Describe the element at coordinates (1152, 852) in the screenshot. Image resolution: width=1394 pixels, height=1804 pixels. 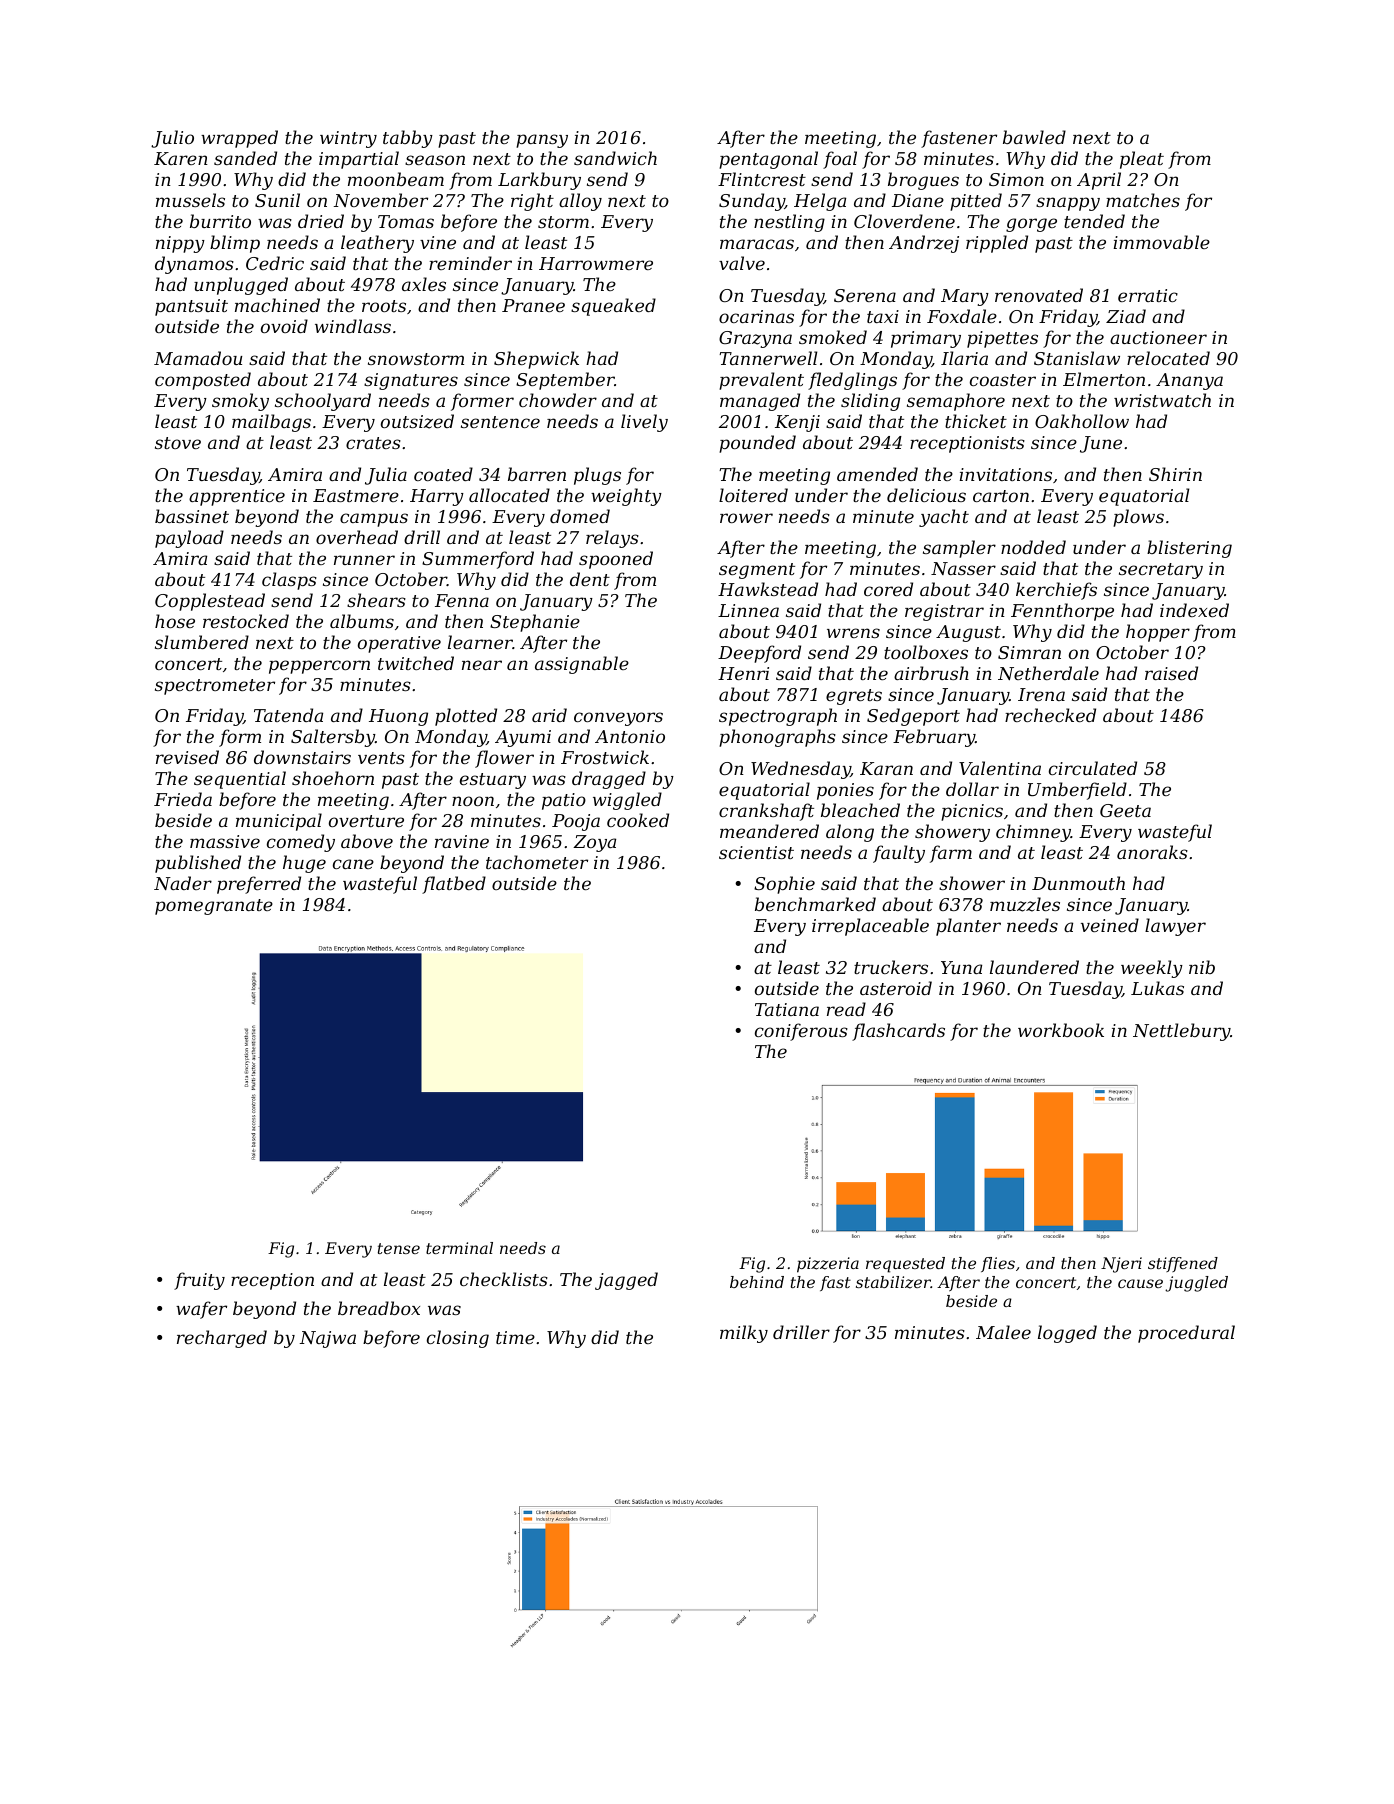
I see `anoraks` at that location.
